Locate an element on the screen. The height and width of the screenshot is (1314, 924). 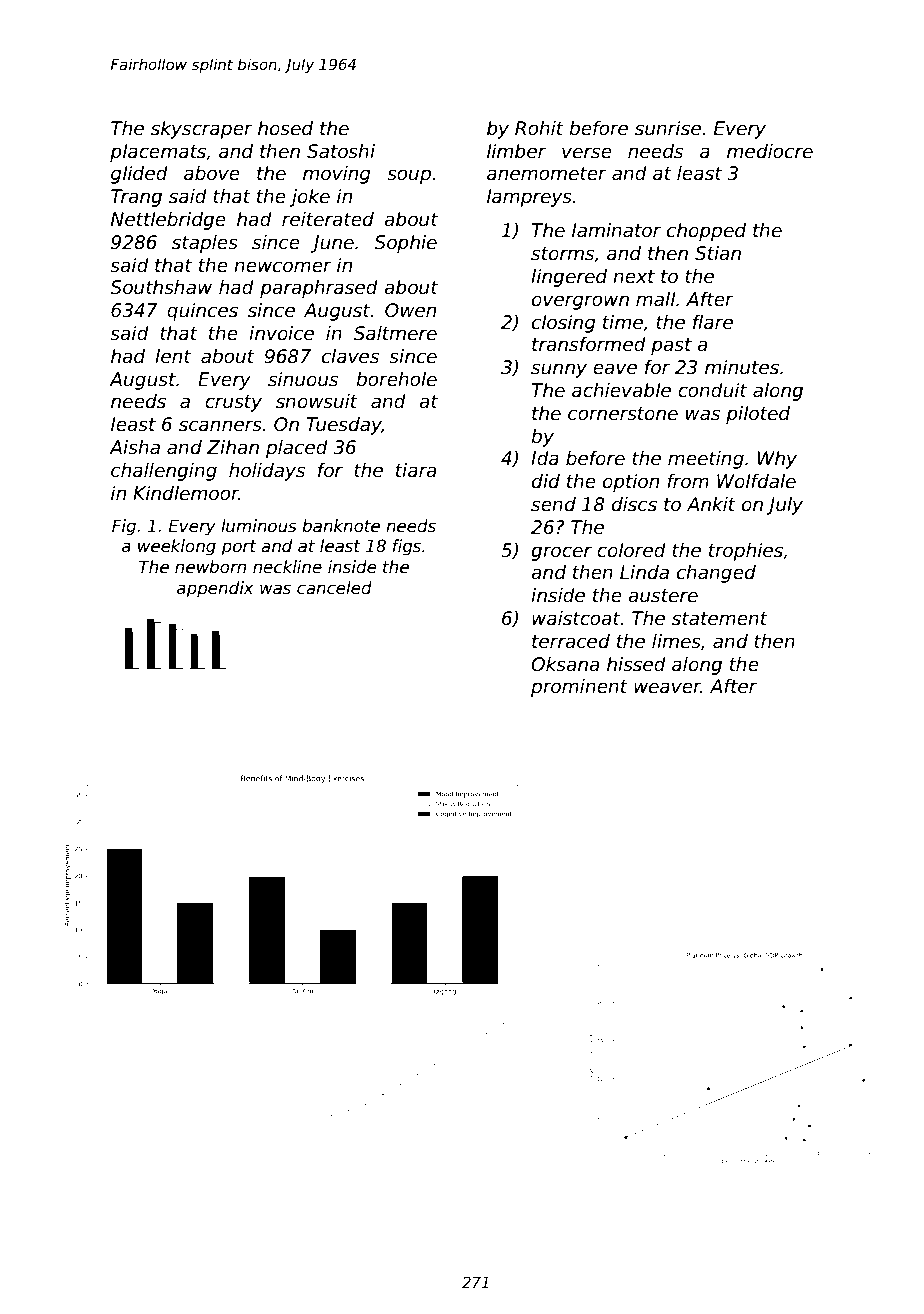
hosed is located at coordinates (285, 128).
